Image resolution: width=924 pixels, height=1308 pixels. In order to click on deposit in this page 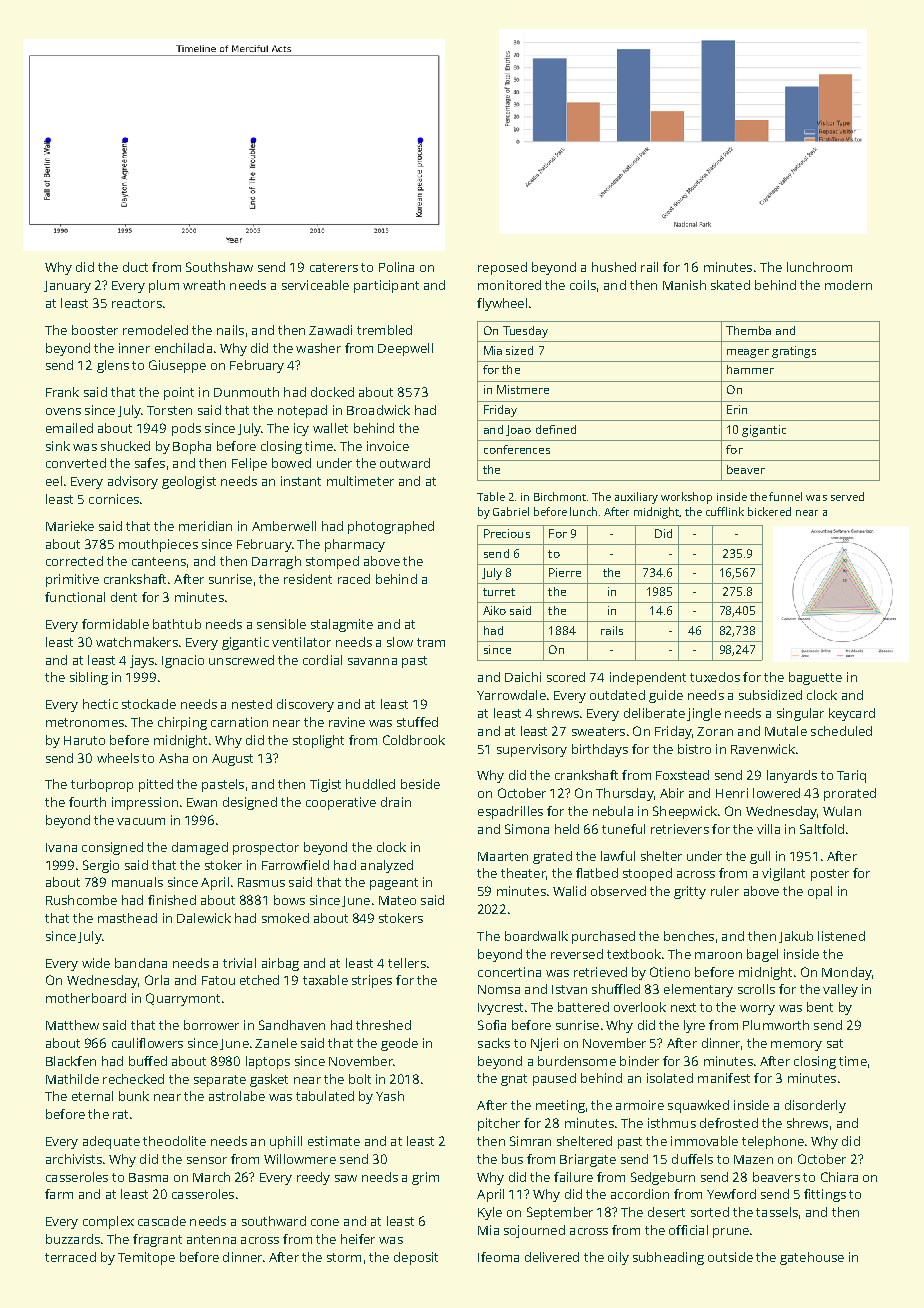, I will do `click(416, 1258)`.
